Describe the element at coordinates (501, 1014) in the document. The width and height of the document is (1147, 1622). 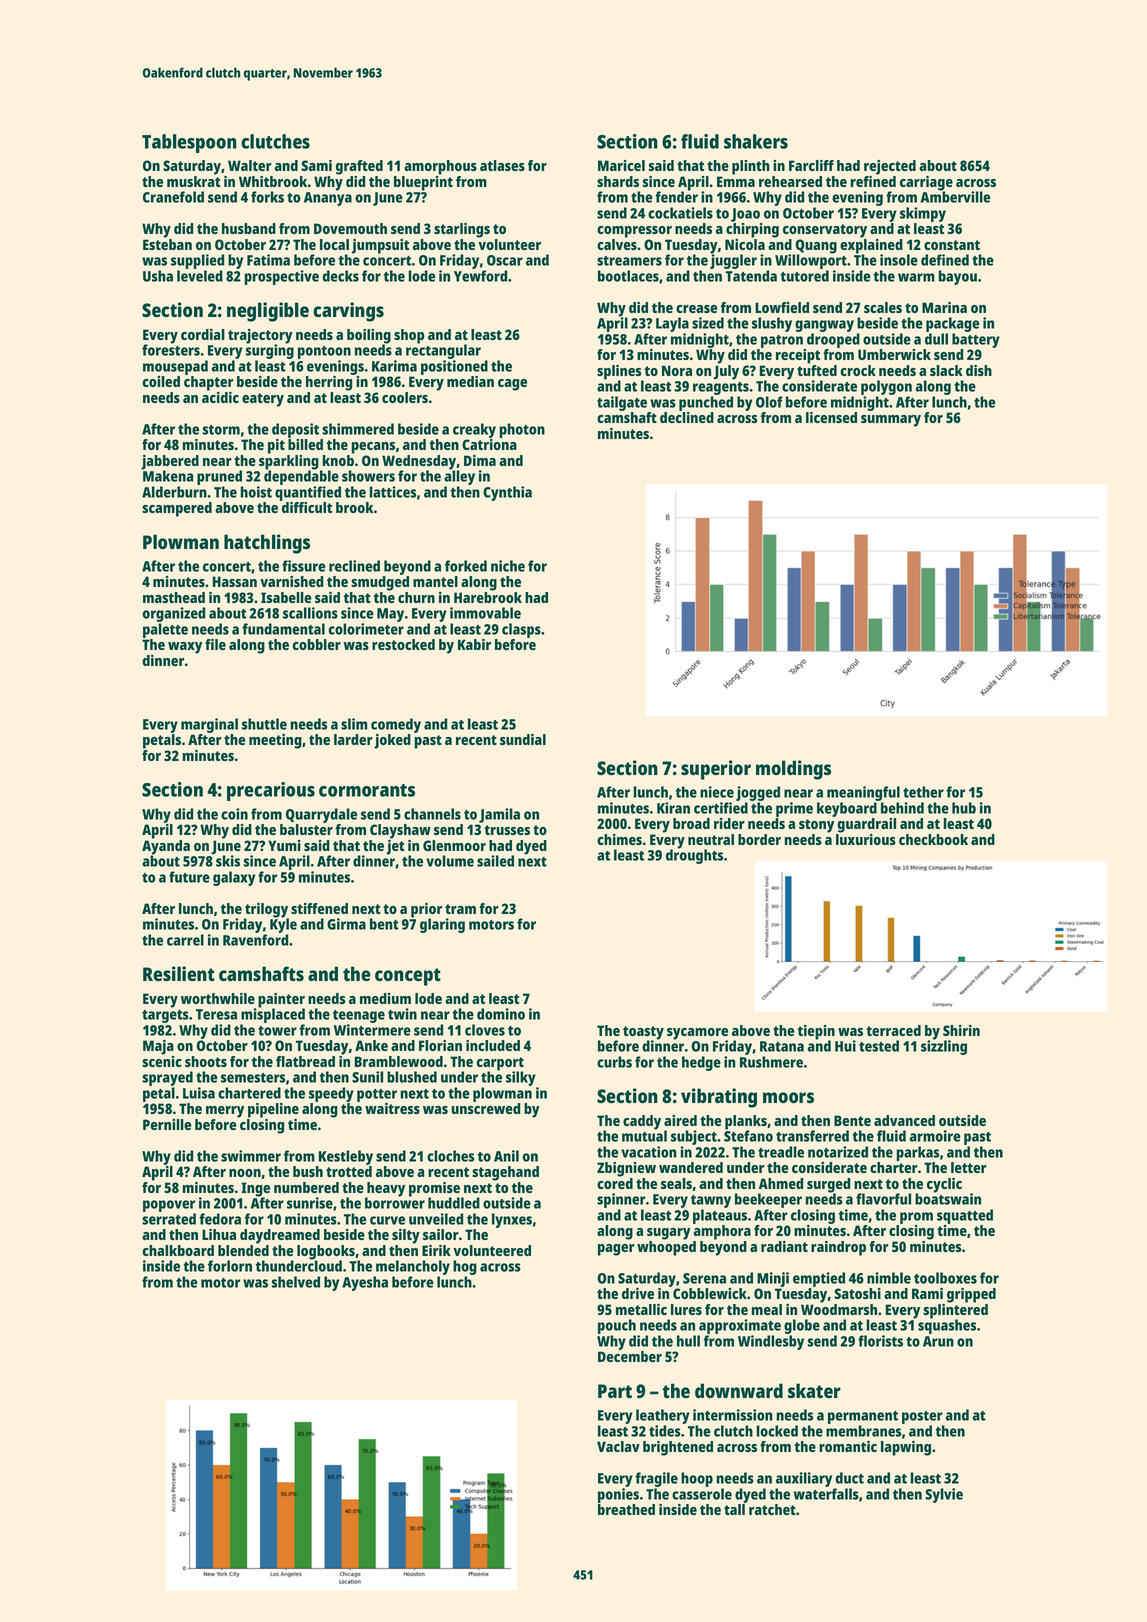
I see `domino` at that location.
